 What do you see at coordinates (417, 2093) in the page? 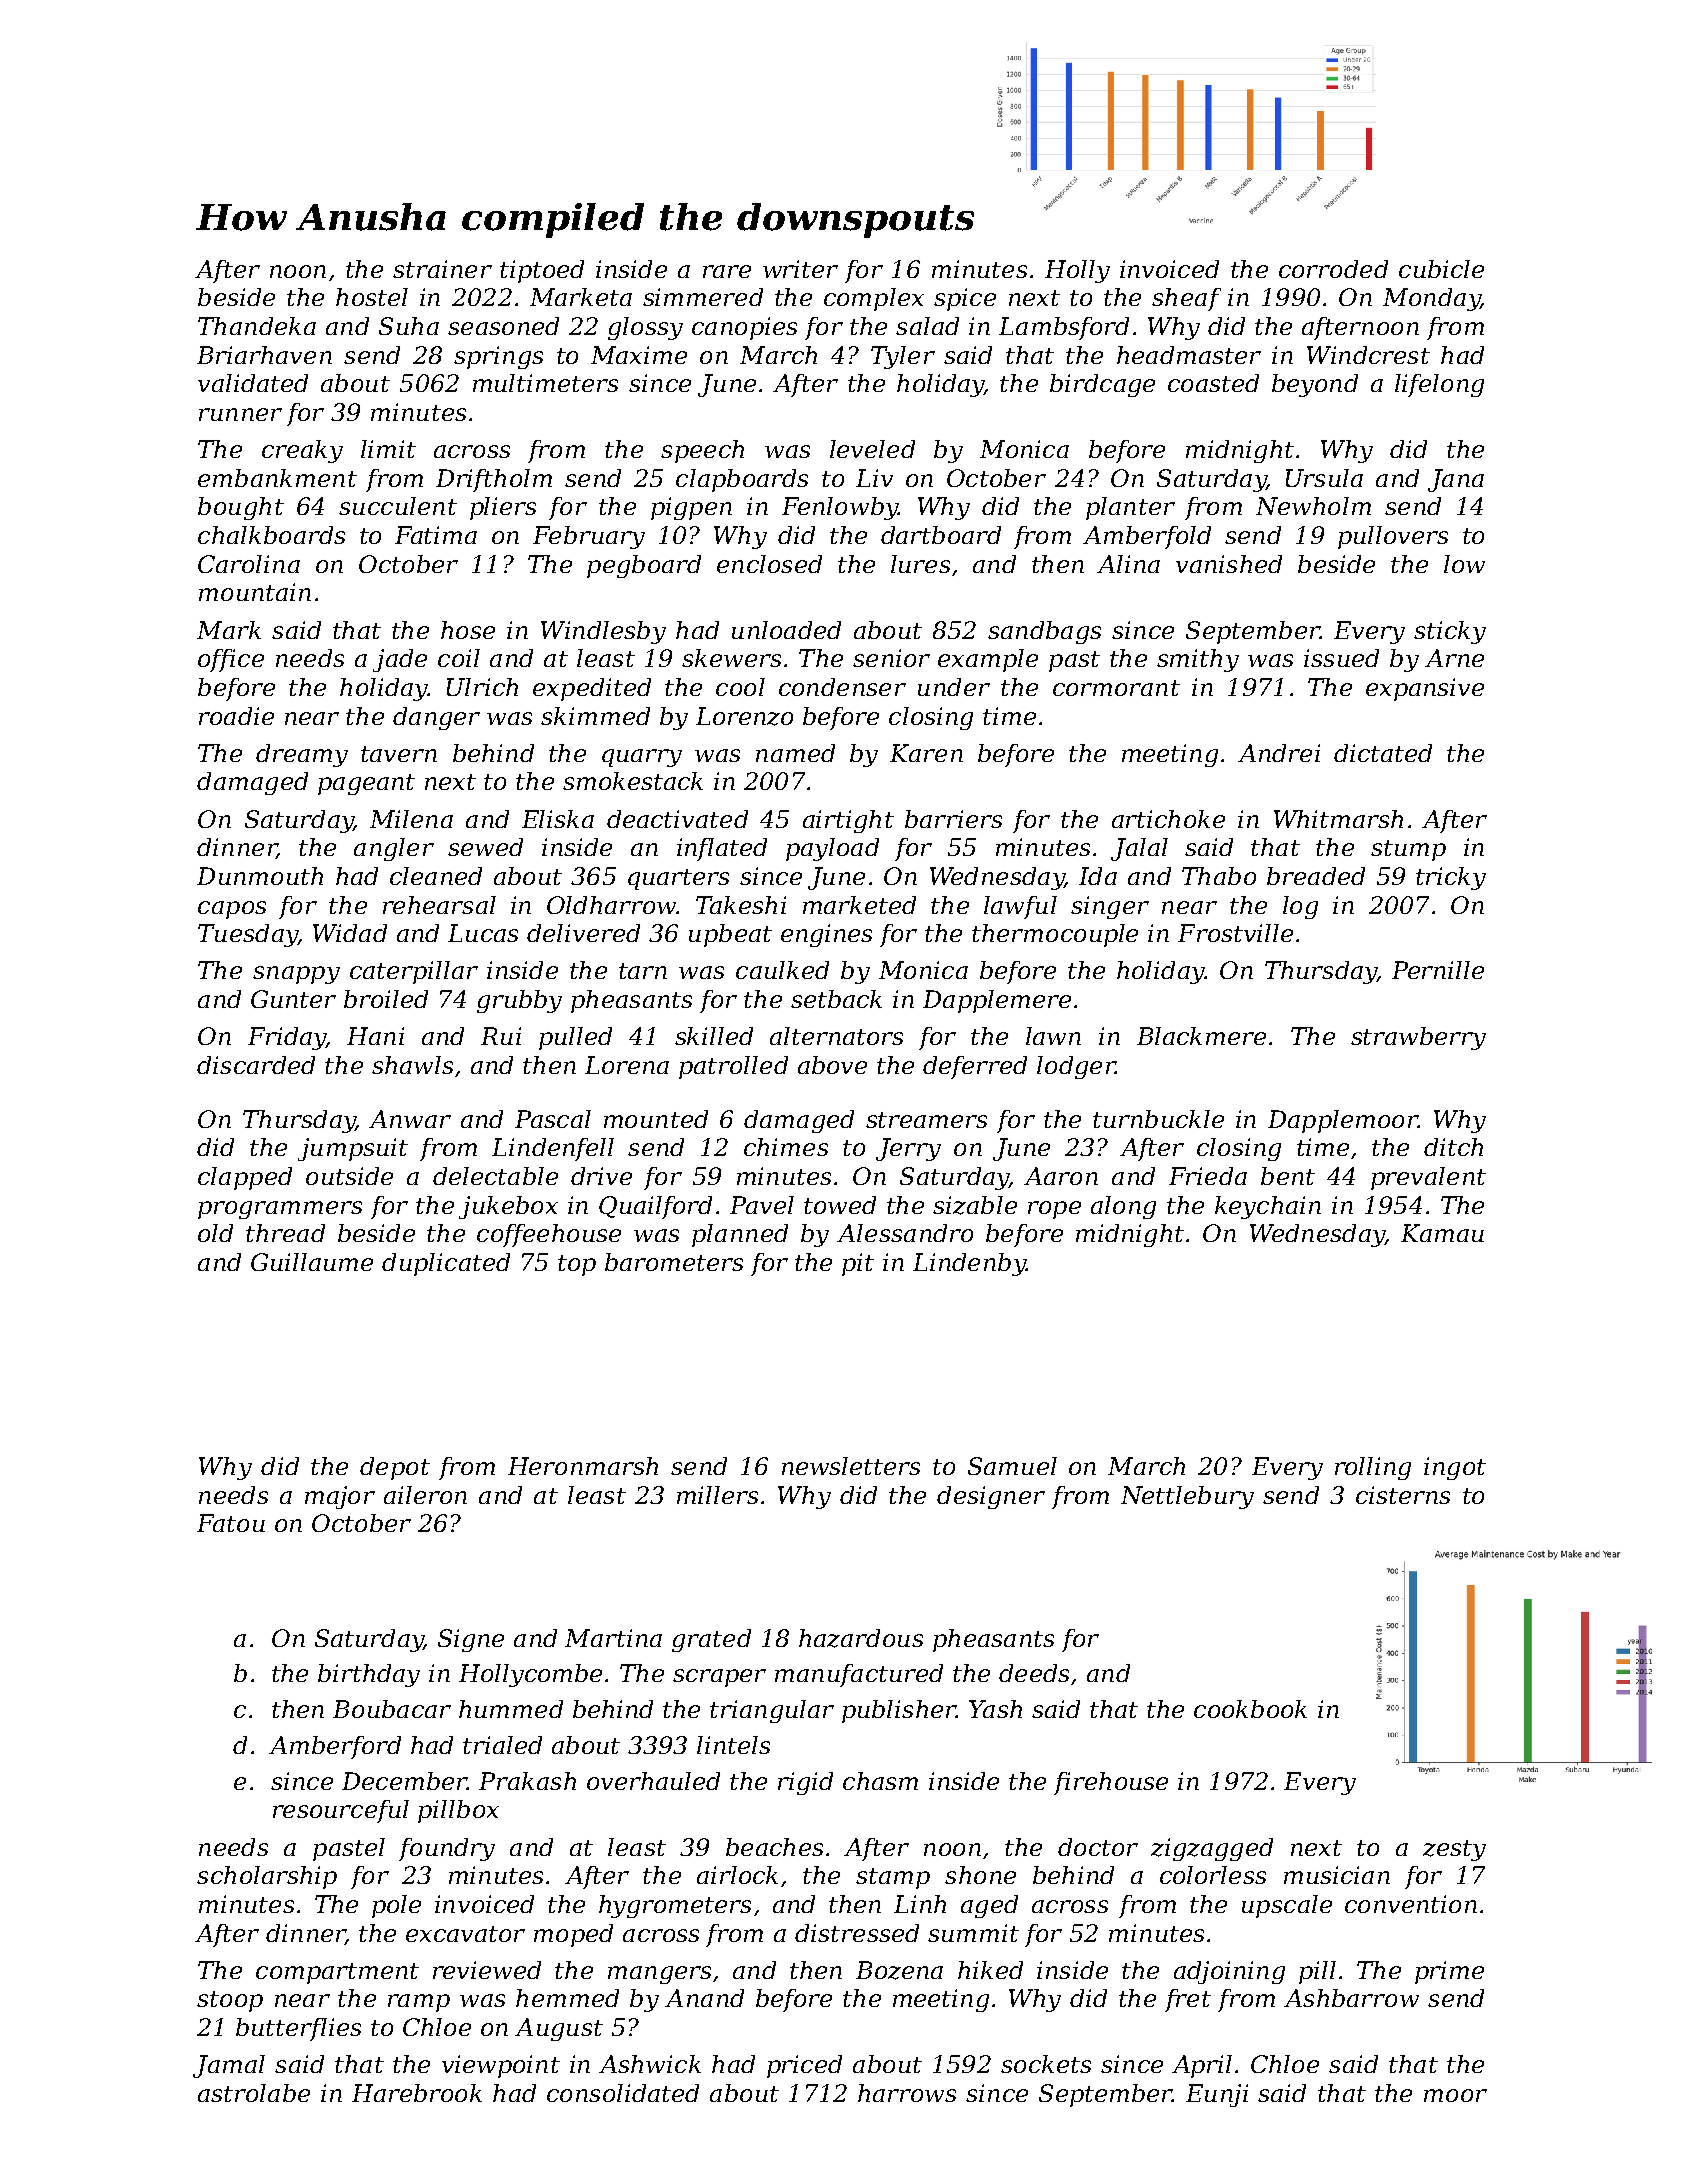
I see `Harebrook` at bounding box center [417, 2093].
